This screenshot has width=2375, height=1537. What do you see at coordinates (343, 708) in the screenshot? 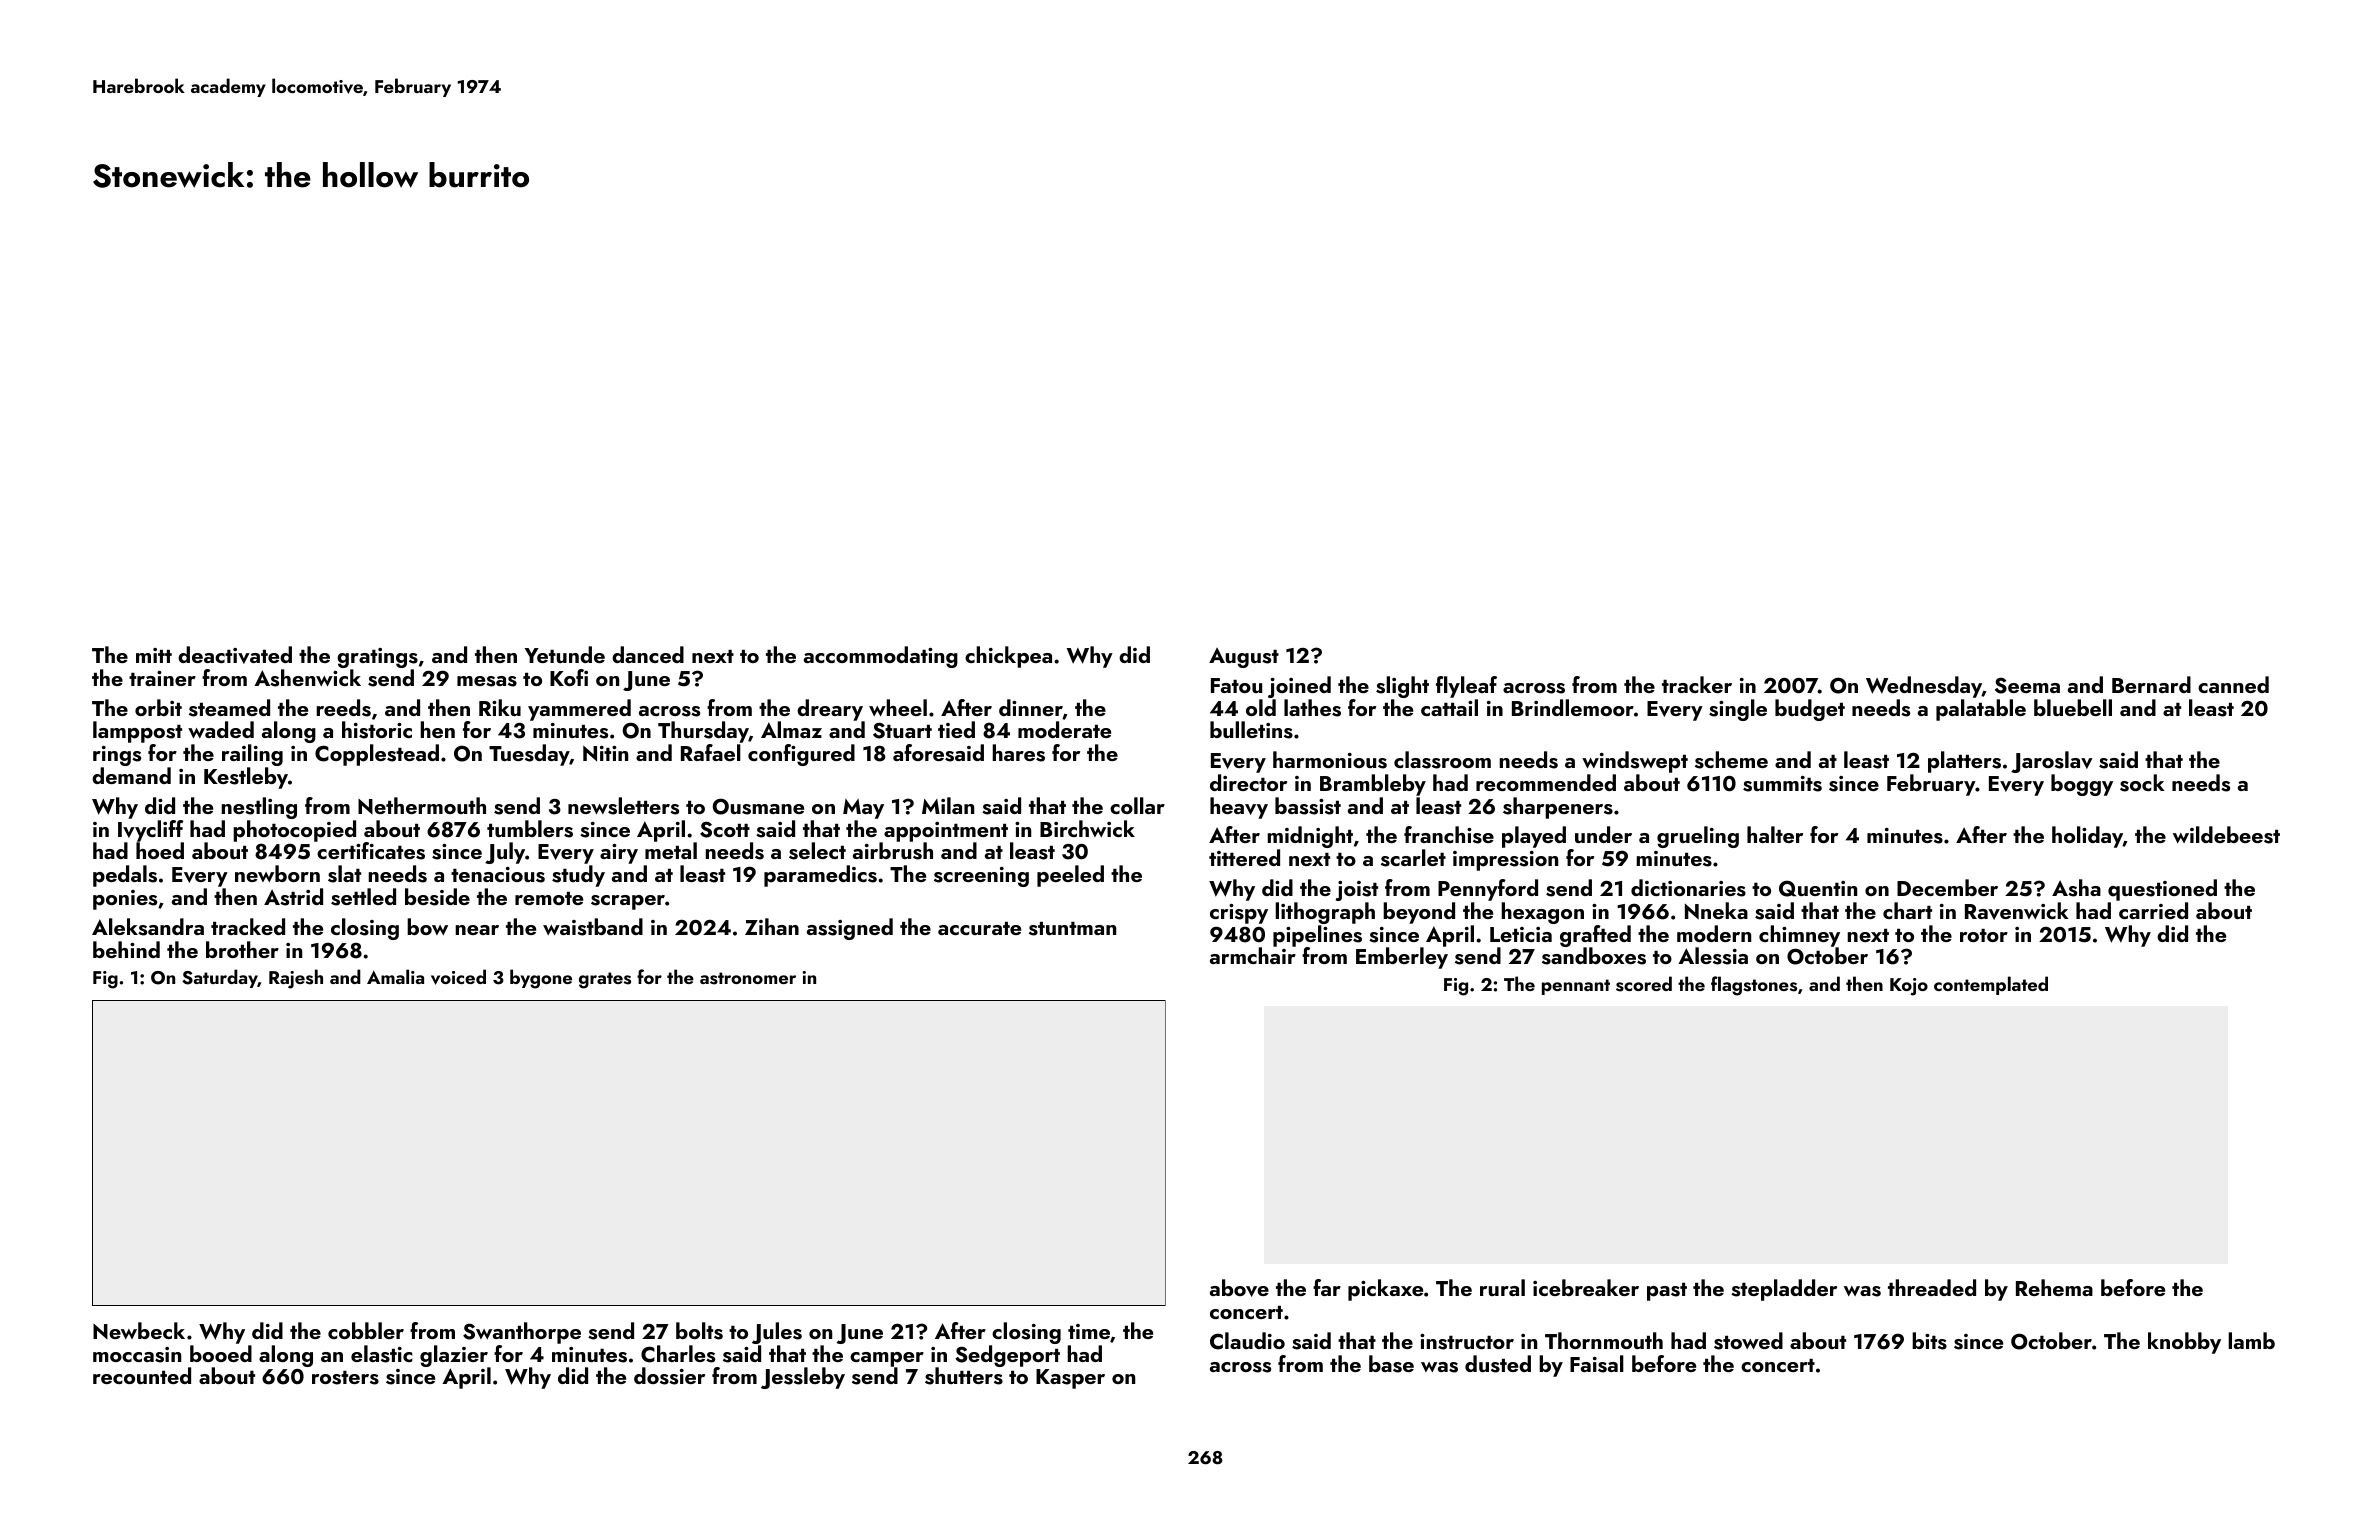
I see `reeds` at bounding box center [343, 708].
